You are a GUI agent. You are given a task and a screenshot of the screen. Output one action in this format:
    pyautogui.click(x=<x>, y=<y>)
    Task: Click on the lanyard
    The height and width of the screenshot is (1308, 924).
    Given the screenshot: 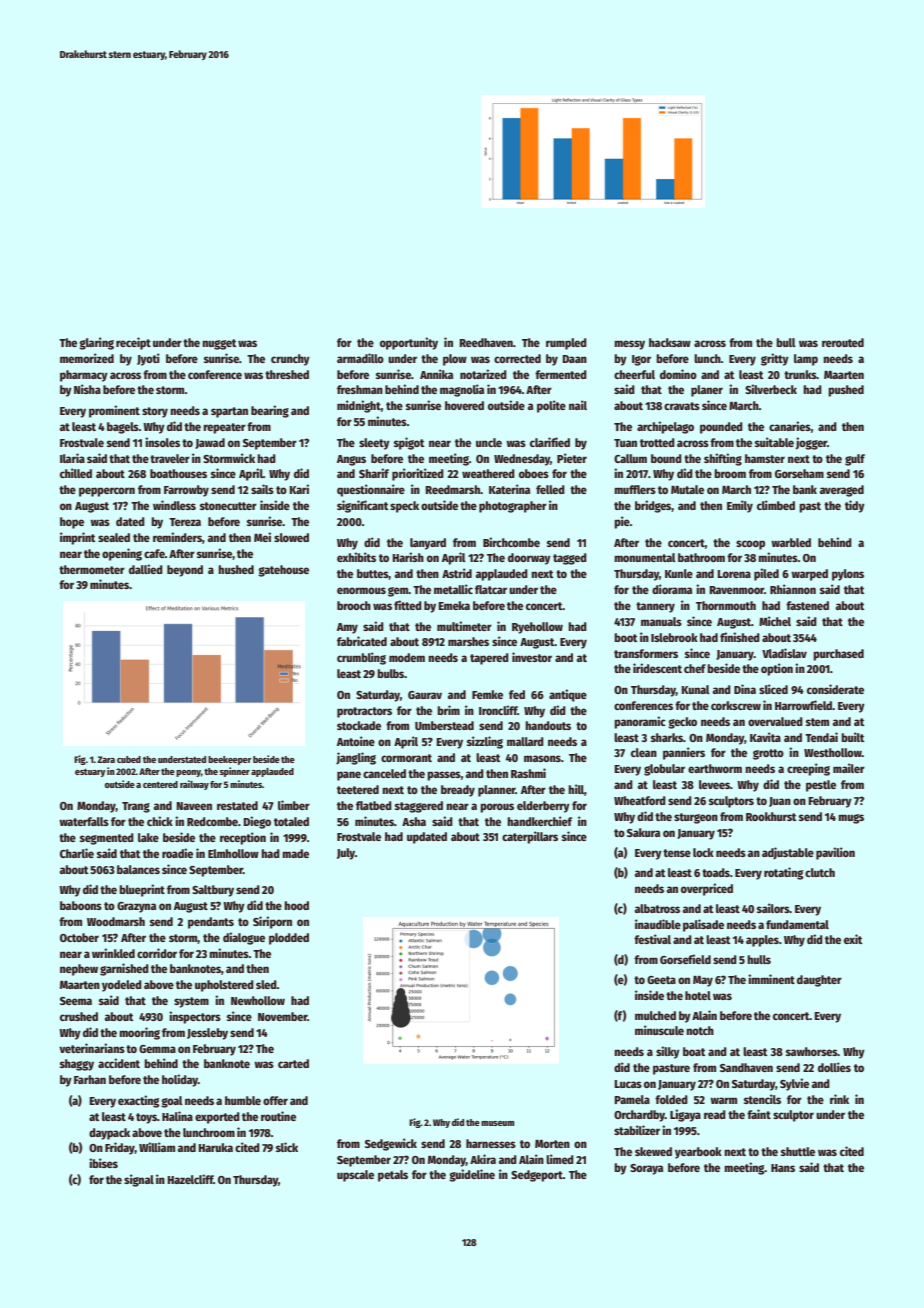 What is the action you would take?
    pyautogui.click(x=428, y=544)
